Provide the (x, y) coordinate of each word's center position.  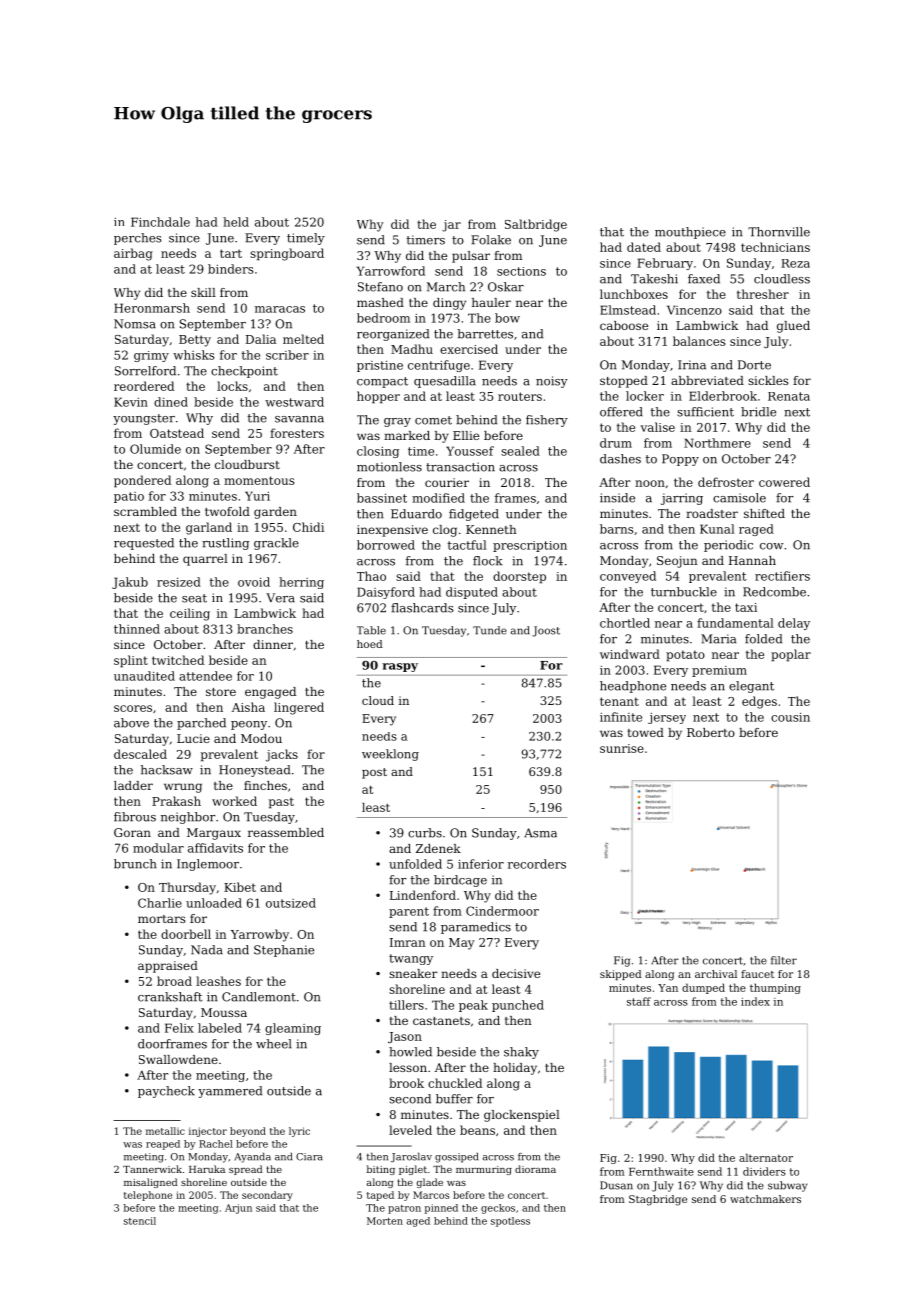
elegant (751, 687)
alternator (766, 1157)
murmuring (484, 1170)
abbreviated (707, 380)
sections (521, 271)
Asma (540, 833)
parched (201, 724)
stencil (140, 1221)
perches (138, 239)
